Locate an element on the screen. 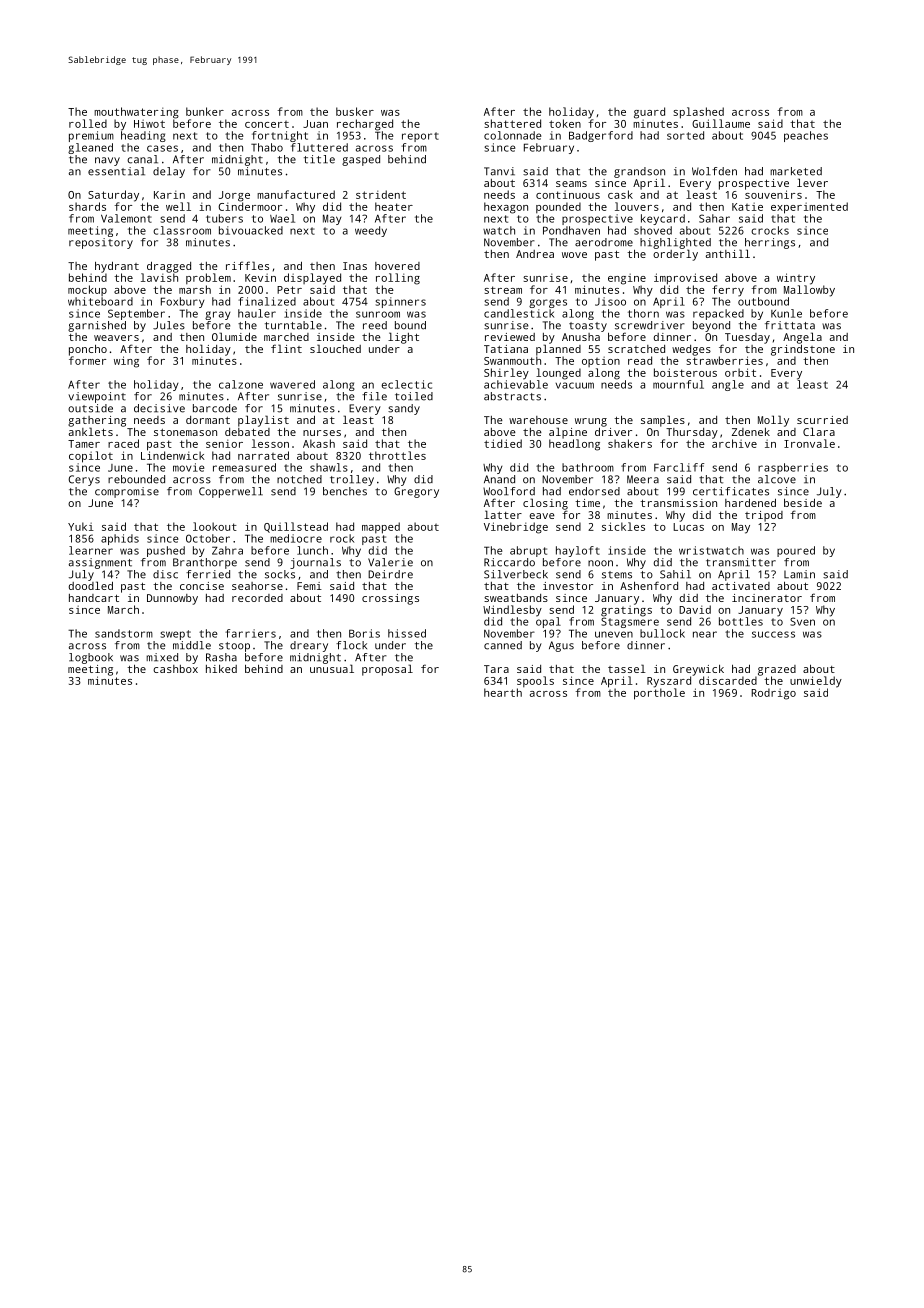 This screenshot has height=1308, width=924. hexagon is located at coordinates (506, 208).
